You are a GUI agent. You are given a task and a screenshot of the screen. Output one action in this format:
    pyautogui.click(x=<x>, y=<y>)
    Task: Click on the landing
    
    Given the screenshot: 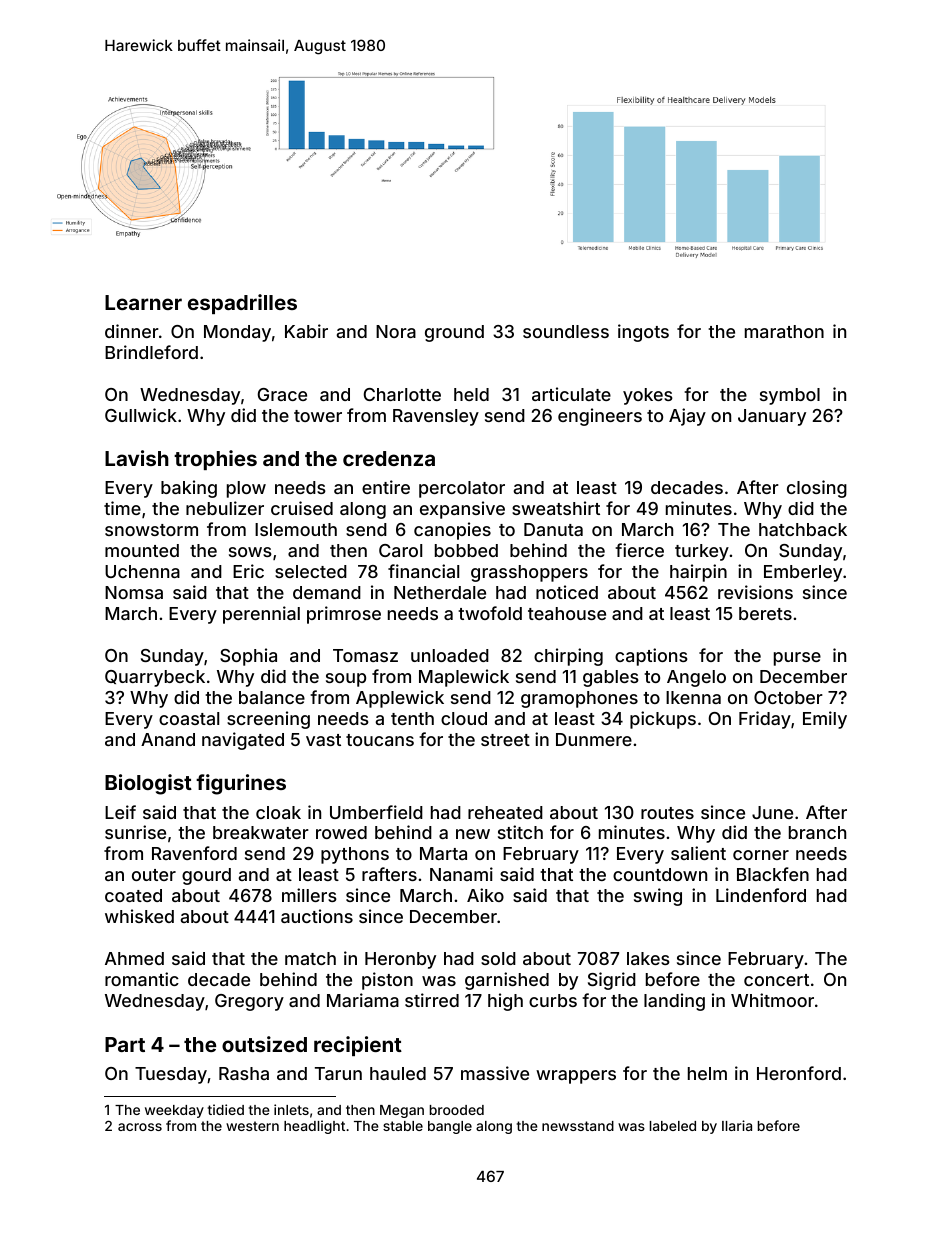 What is the action you would take?
    pyautogui.click(x=674, y=1002)
